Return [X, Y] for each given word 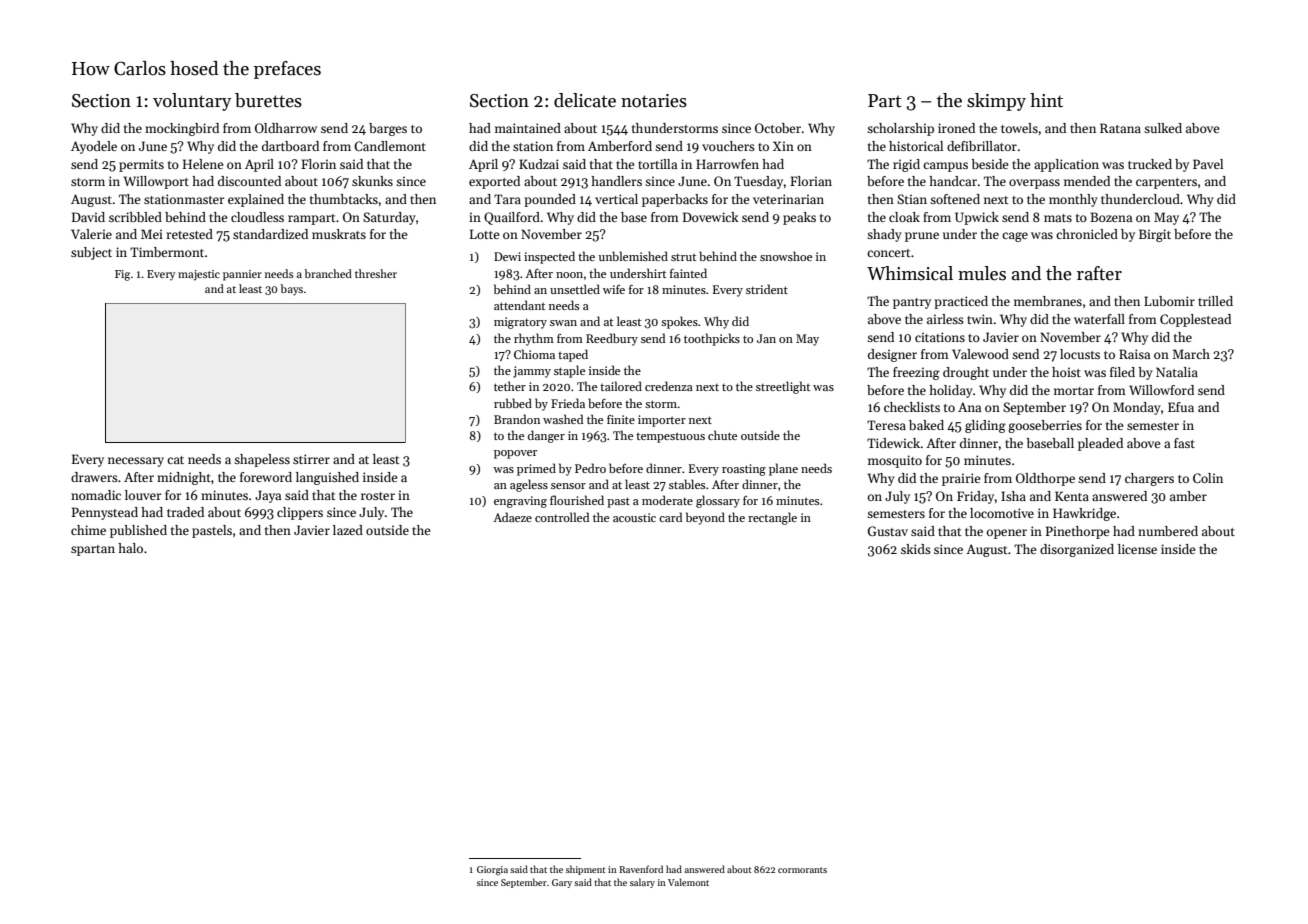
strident [767, 289]
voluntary [192, 102]
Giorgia [492, 870]
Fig [122, 275]
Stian [912, 199]
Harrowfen [727, 164]
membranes [1048, 301]
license [1137, 549]
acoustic [634, 517]
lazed [348, 530]
